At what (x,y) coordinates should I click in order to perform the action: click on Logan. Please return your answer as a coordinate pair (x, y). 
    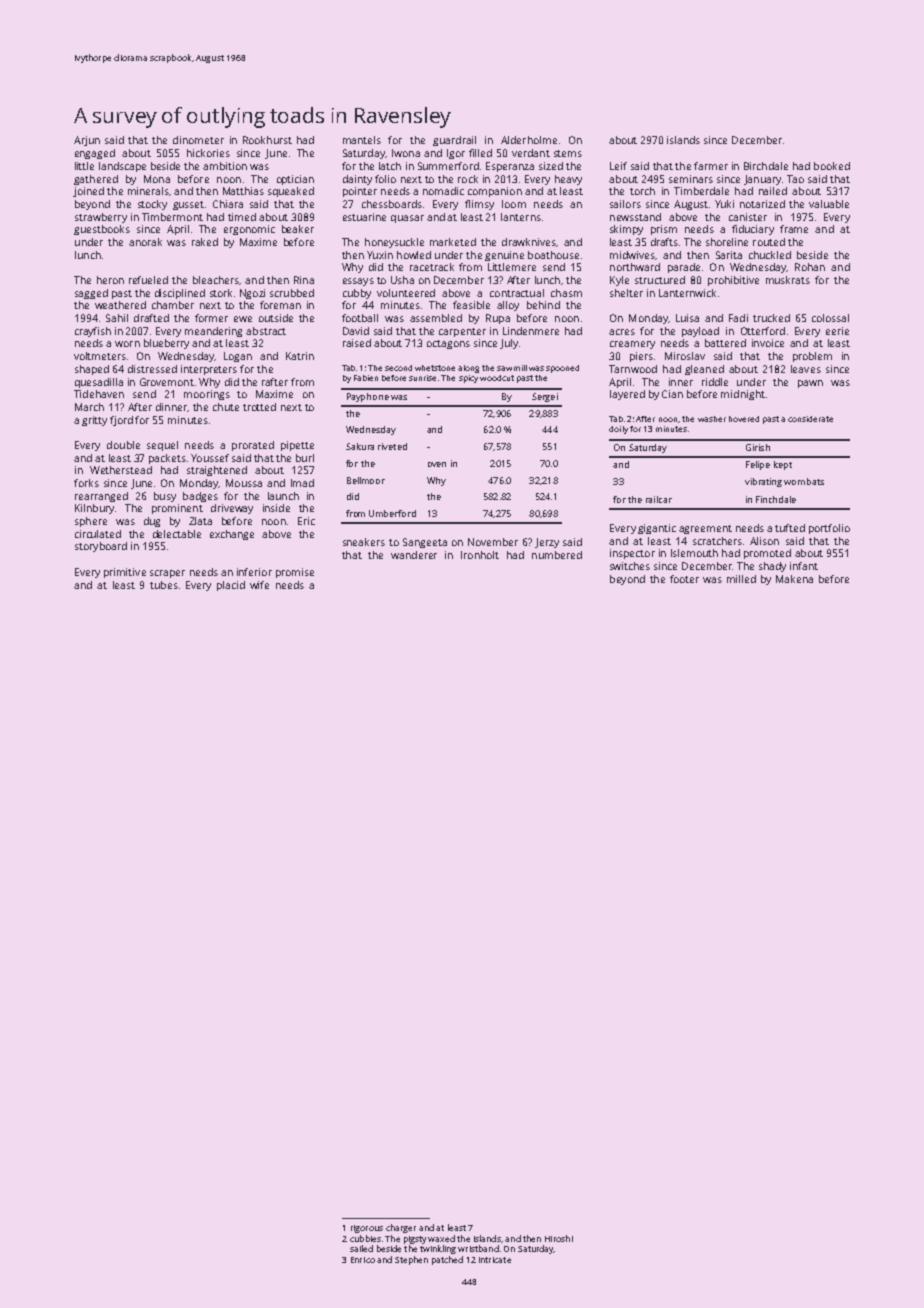
    Looking at the image, I should click on (238, 357).
